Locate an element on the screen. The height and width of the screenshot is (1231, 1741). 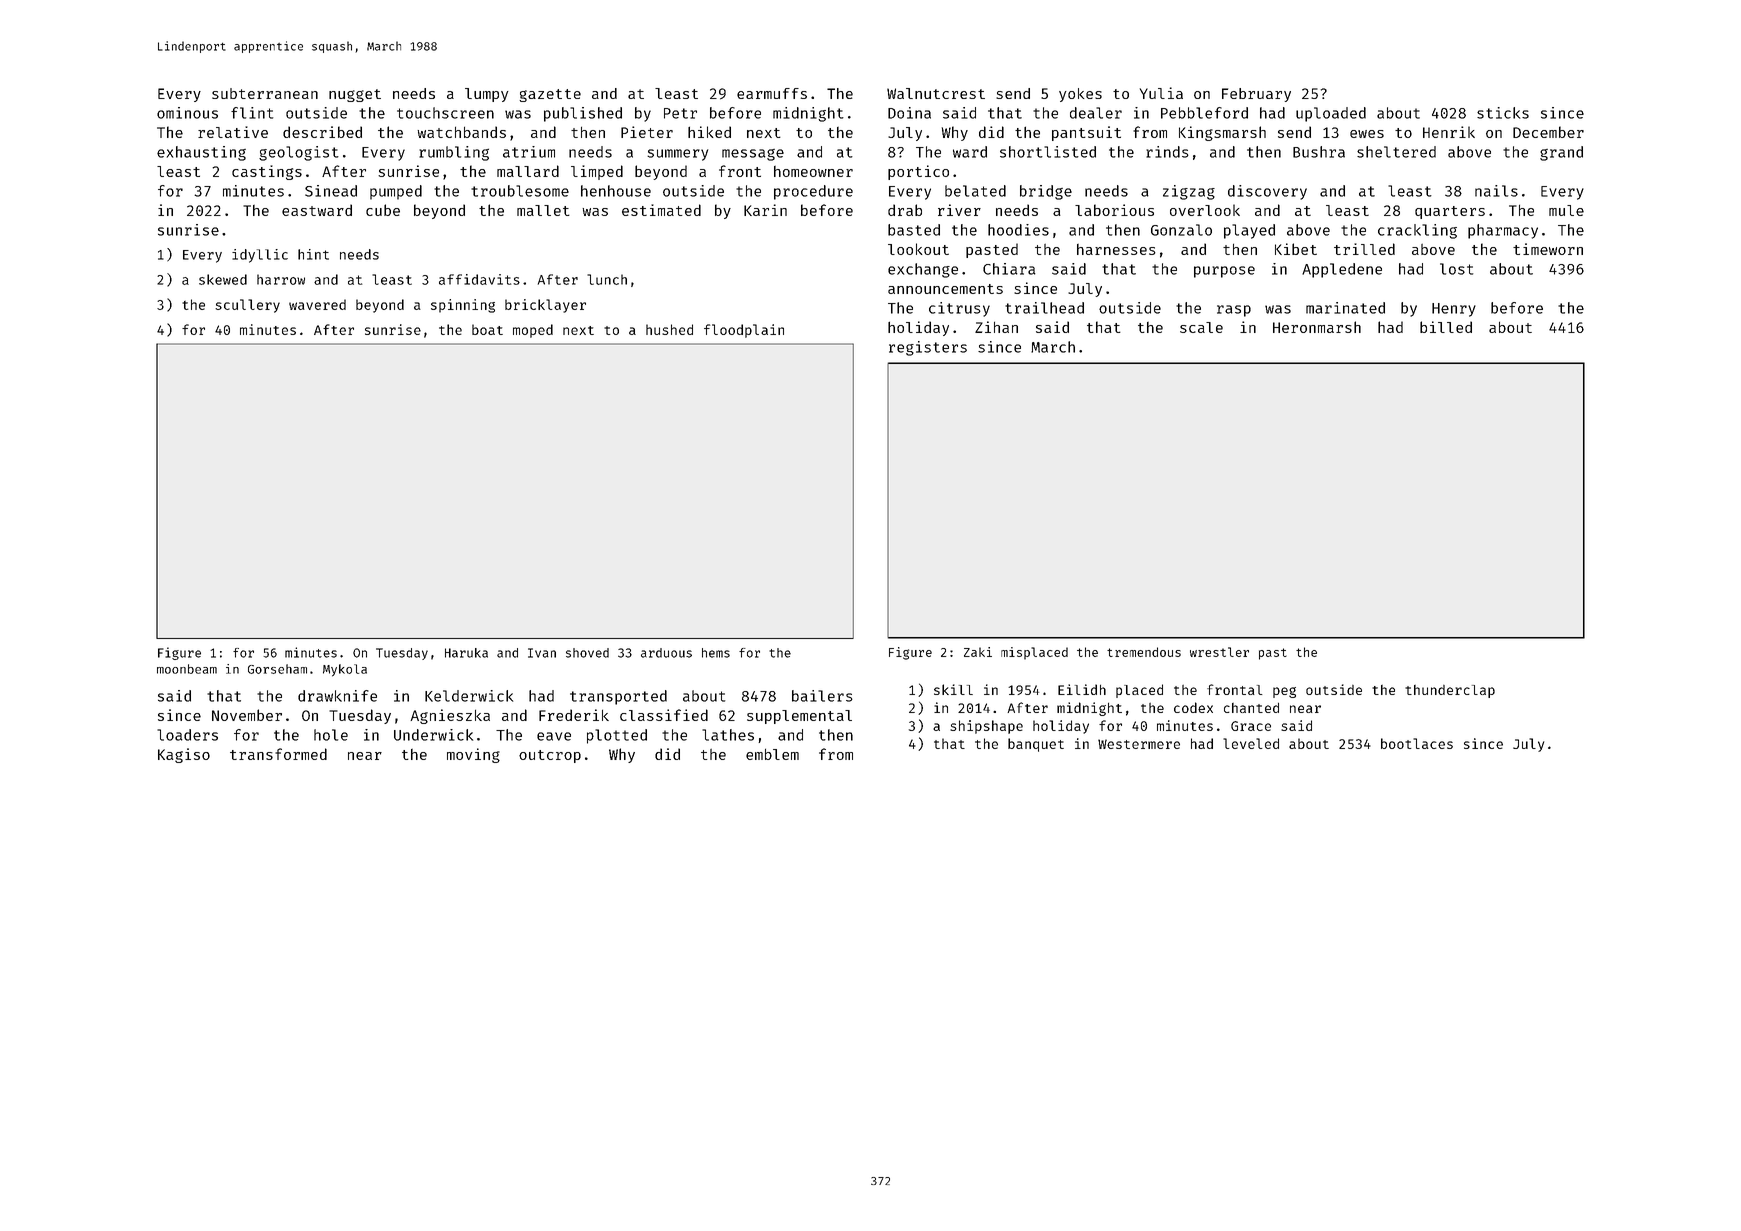
eave is located at coordinates (554, 736).
